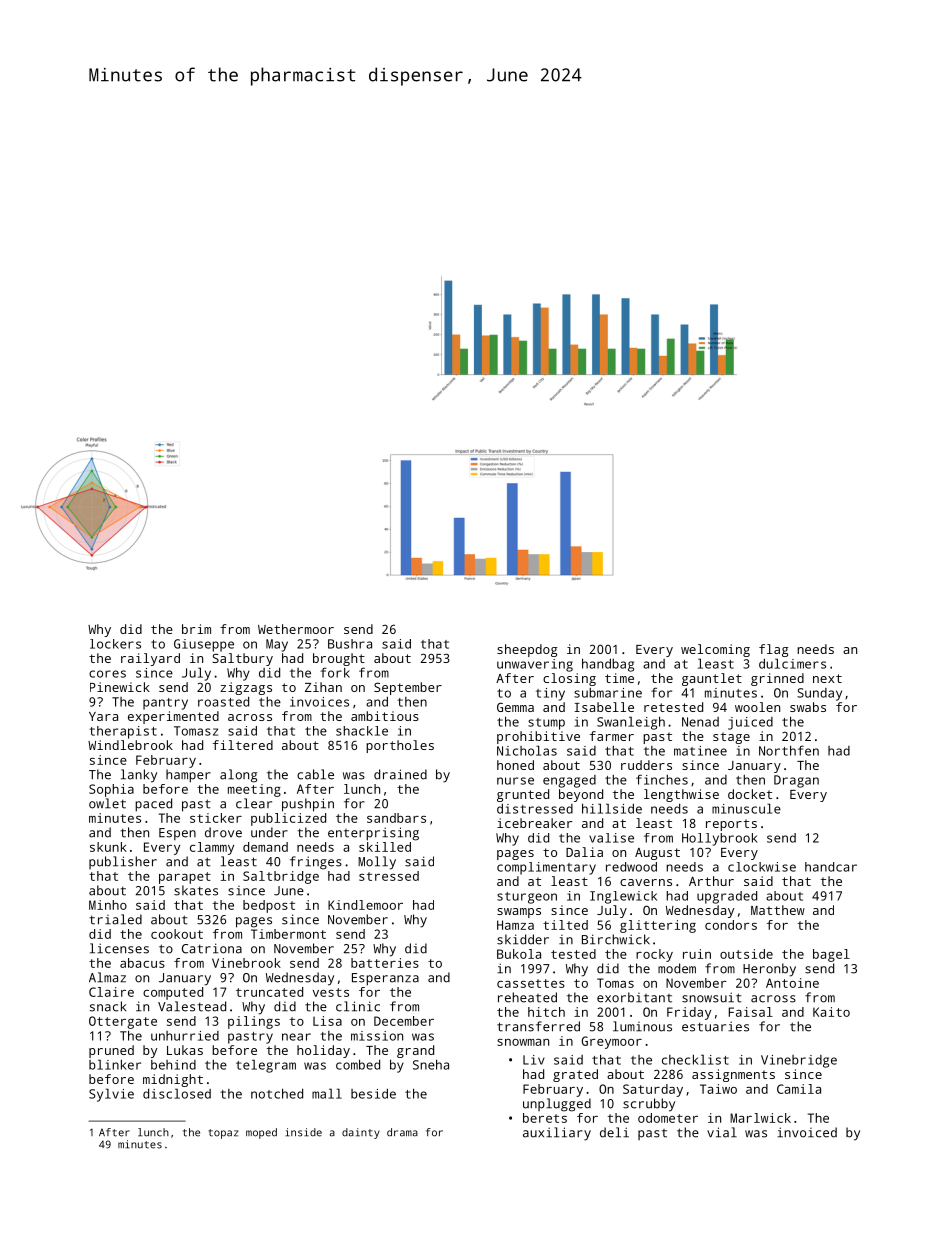  What do you see at coordinates (111, 1095) in the screenshot?
I see `Sylvie` at bounding box center [111, 1095].
